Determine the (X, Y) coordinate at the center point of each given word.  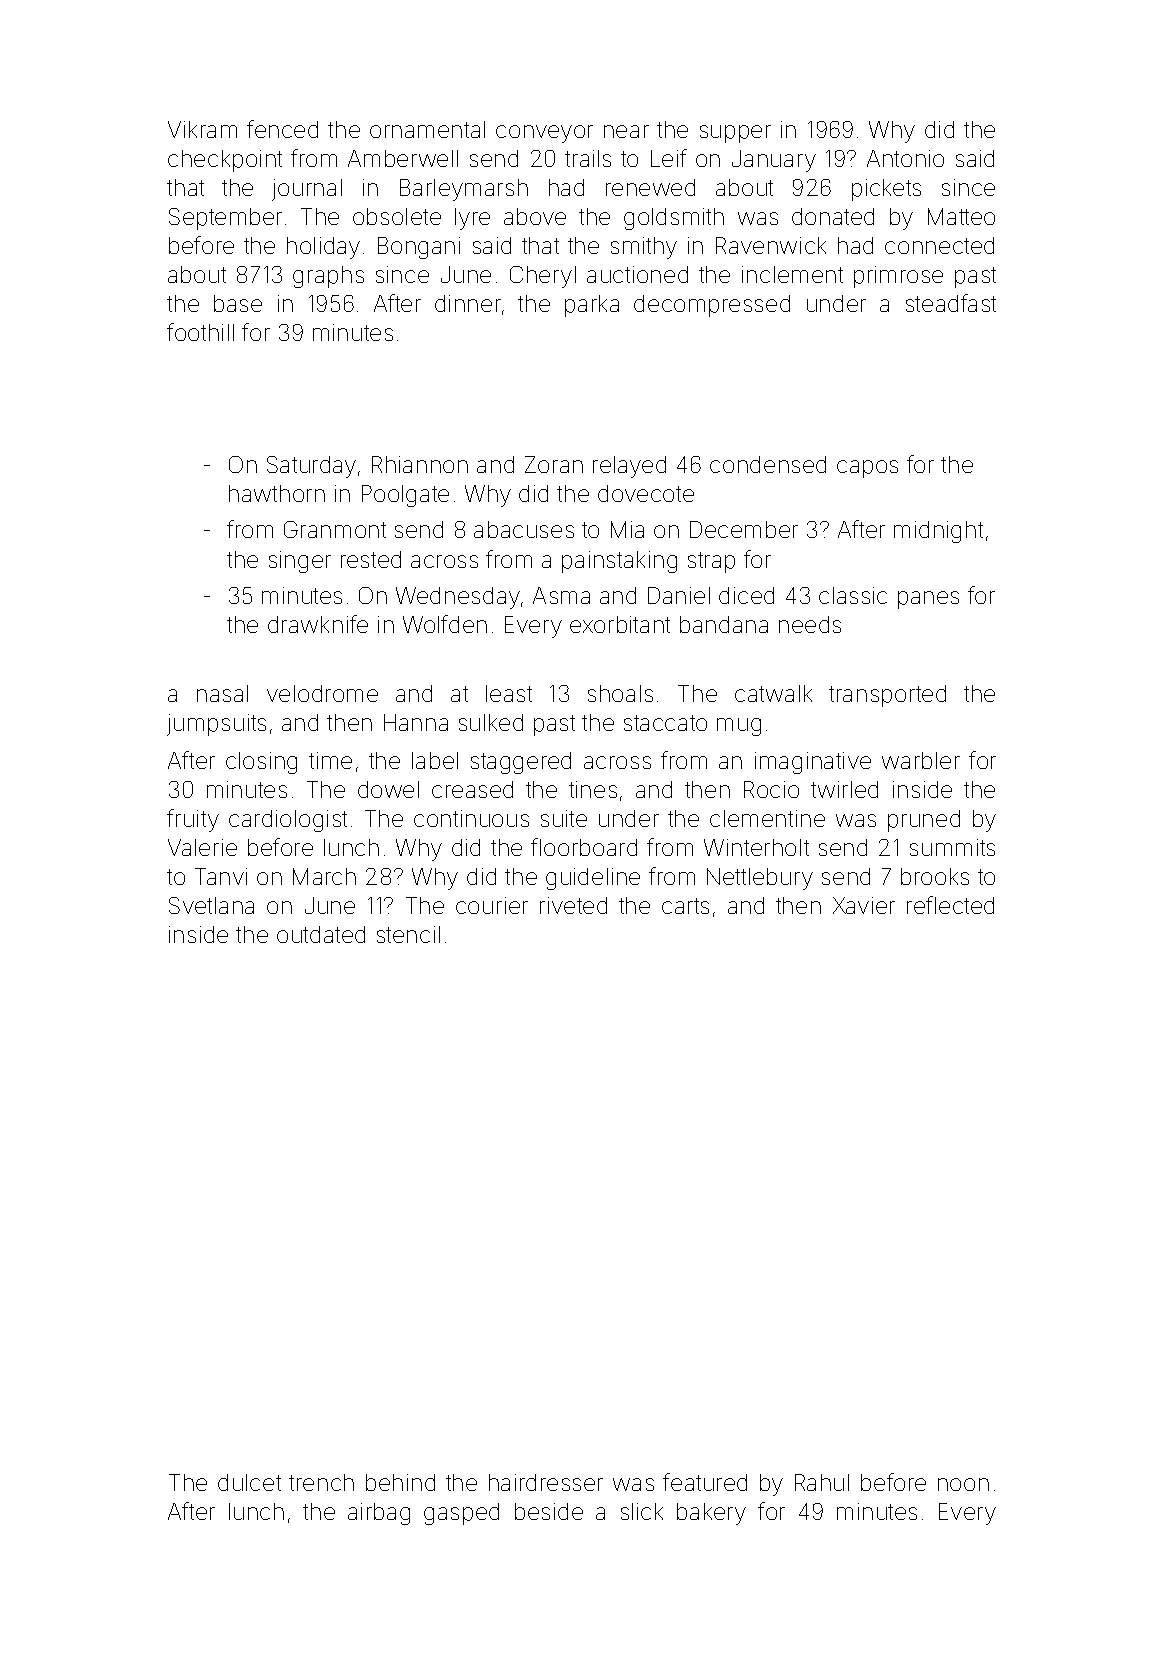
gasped (461, 1514)
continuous (471, 818)
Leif (669, 158)
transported (887, 696)
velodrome (322, 693)
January (774, 161)
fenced (282, 129)
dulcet (249, 1482)
